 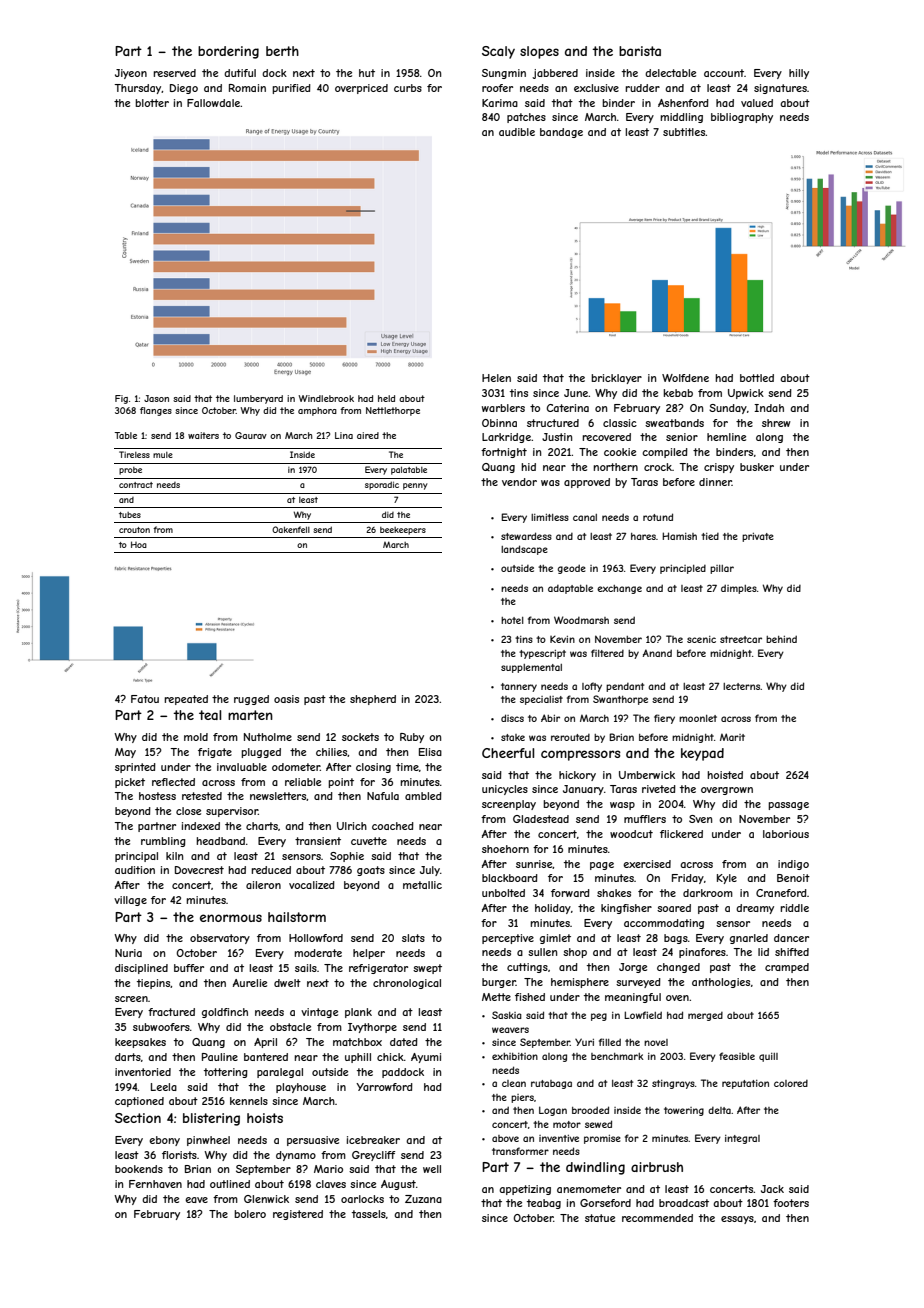 I want to click on bricklayer, so click(x=616, y=379).
